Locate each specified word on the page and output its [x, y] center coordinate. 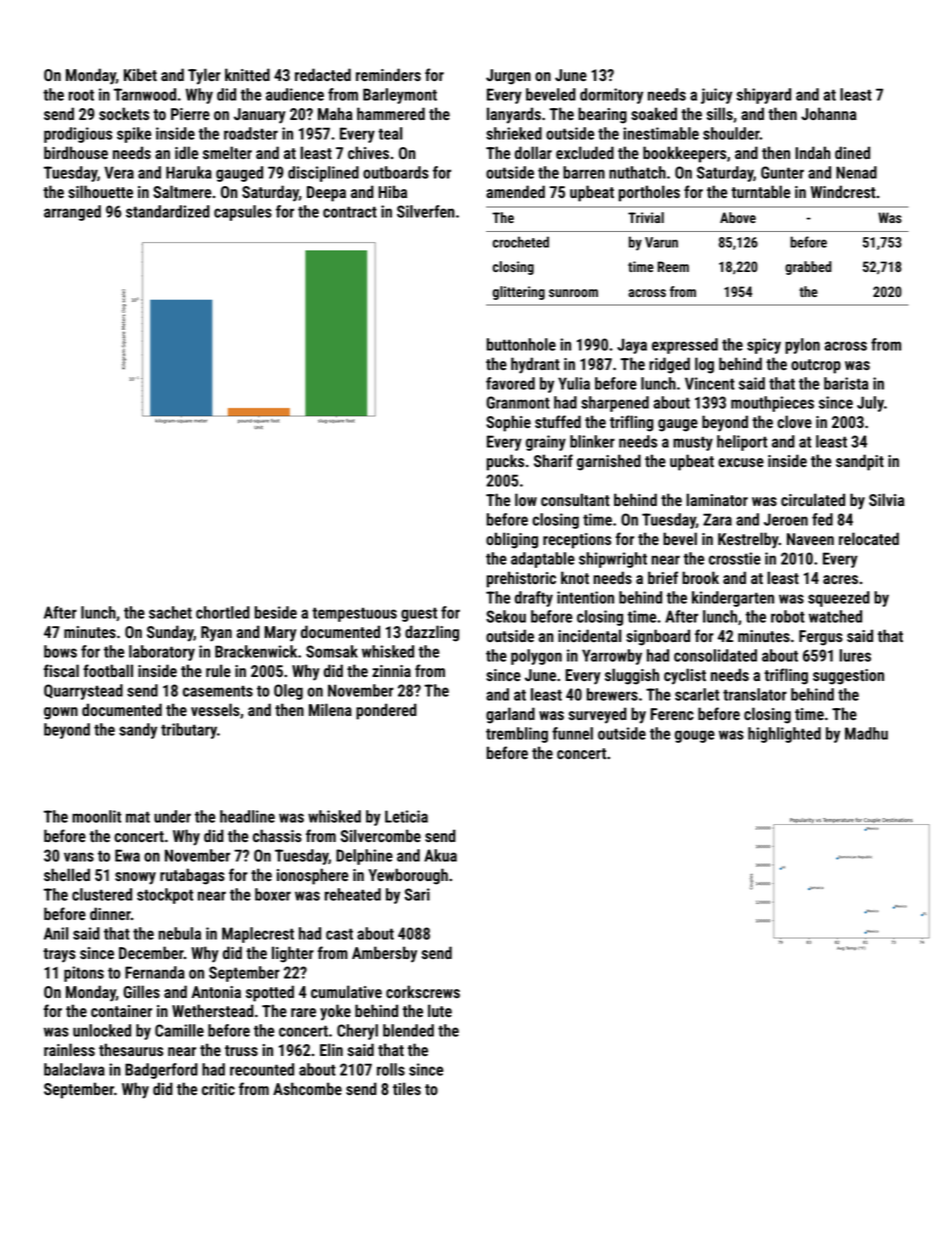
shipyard [763, 96]
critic [218, 1089]
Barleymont [400, 96]
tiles [407, 1088]
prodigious [78, 135]
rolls [391, 1069]
